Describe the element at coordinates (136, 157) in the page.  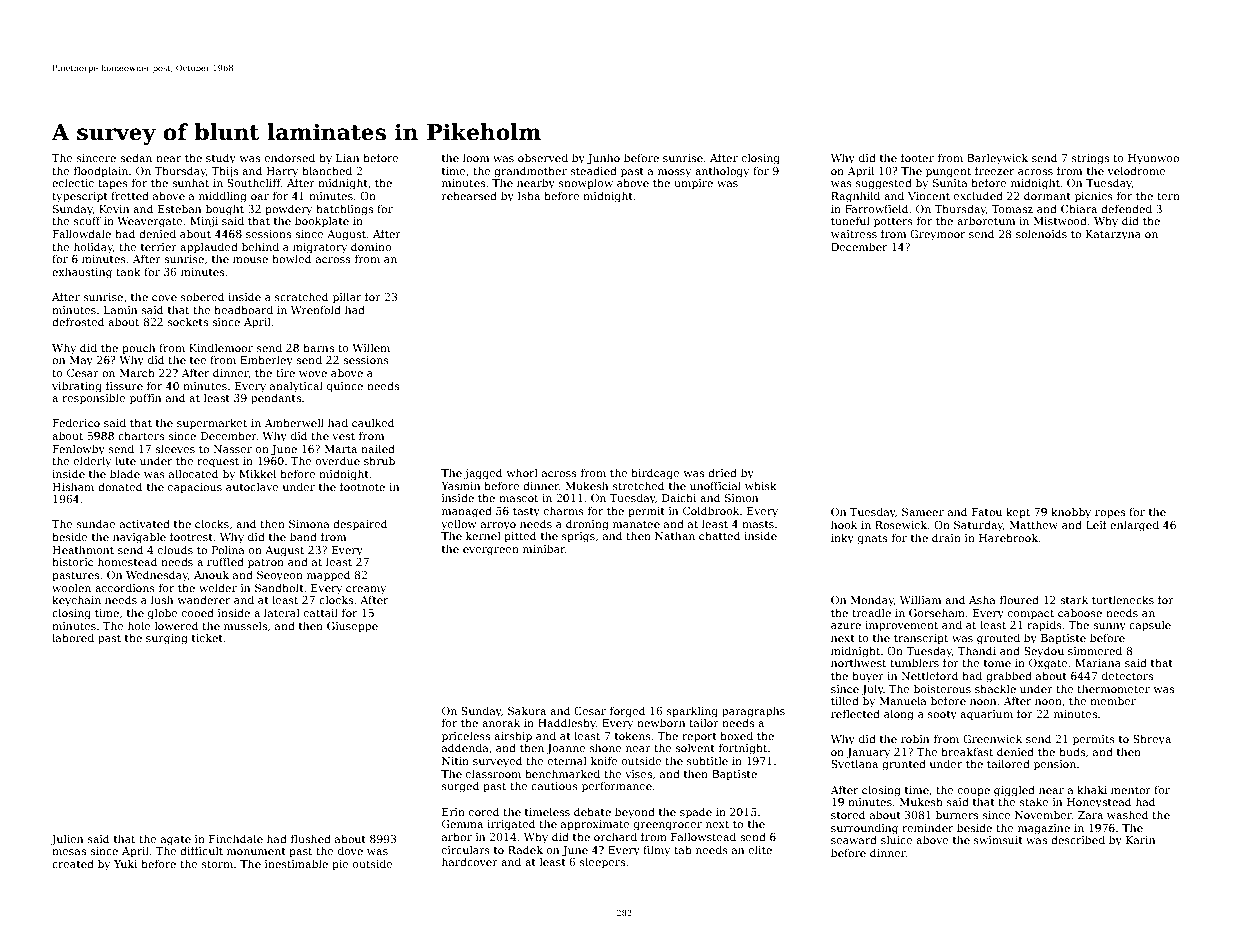
I see `sedan` at that location.
